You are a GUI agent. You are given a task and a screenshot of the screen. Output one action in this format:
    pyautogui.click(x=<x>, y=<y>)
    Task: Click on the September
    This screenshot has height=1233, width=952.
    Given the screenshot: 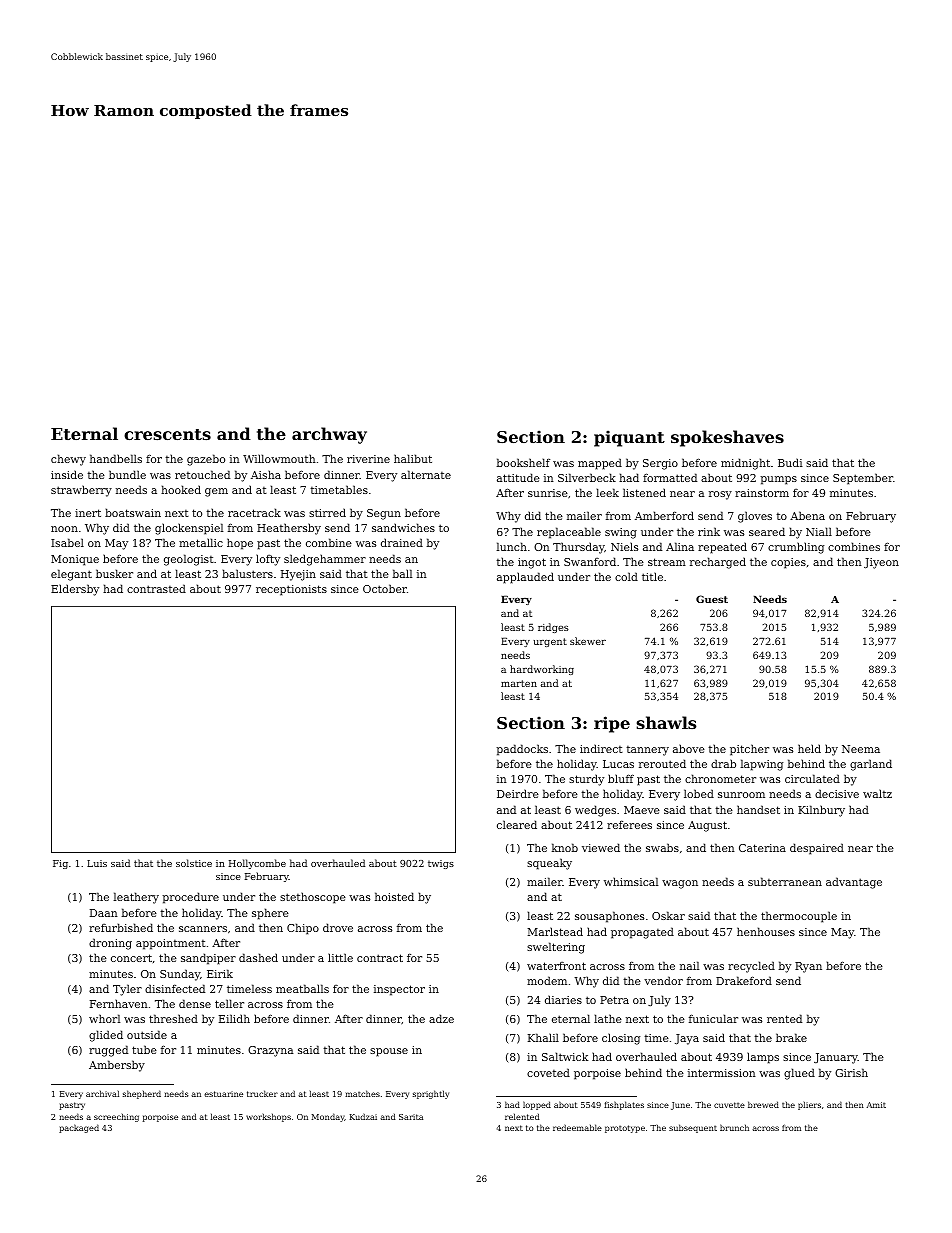 What is the action you would take?
    pyautogui.click(x=863, y=479)
